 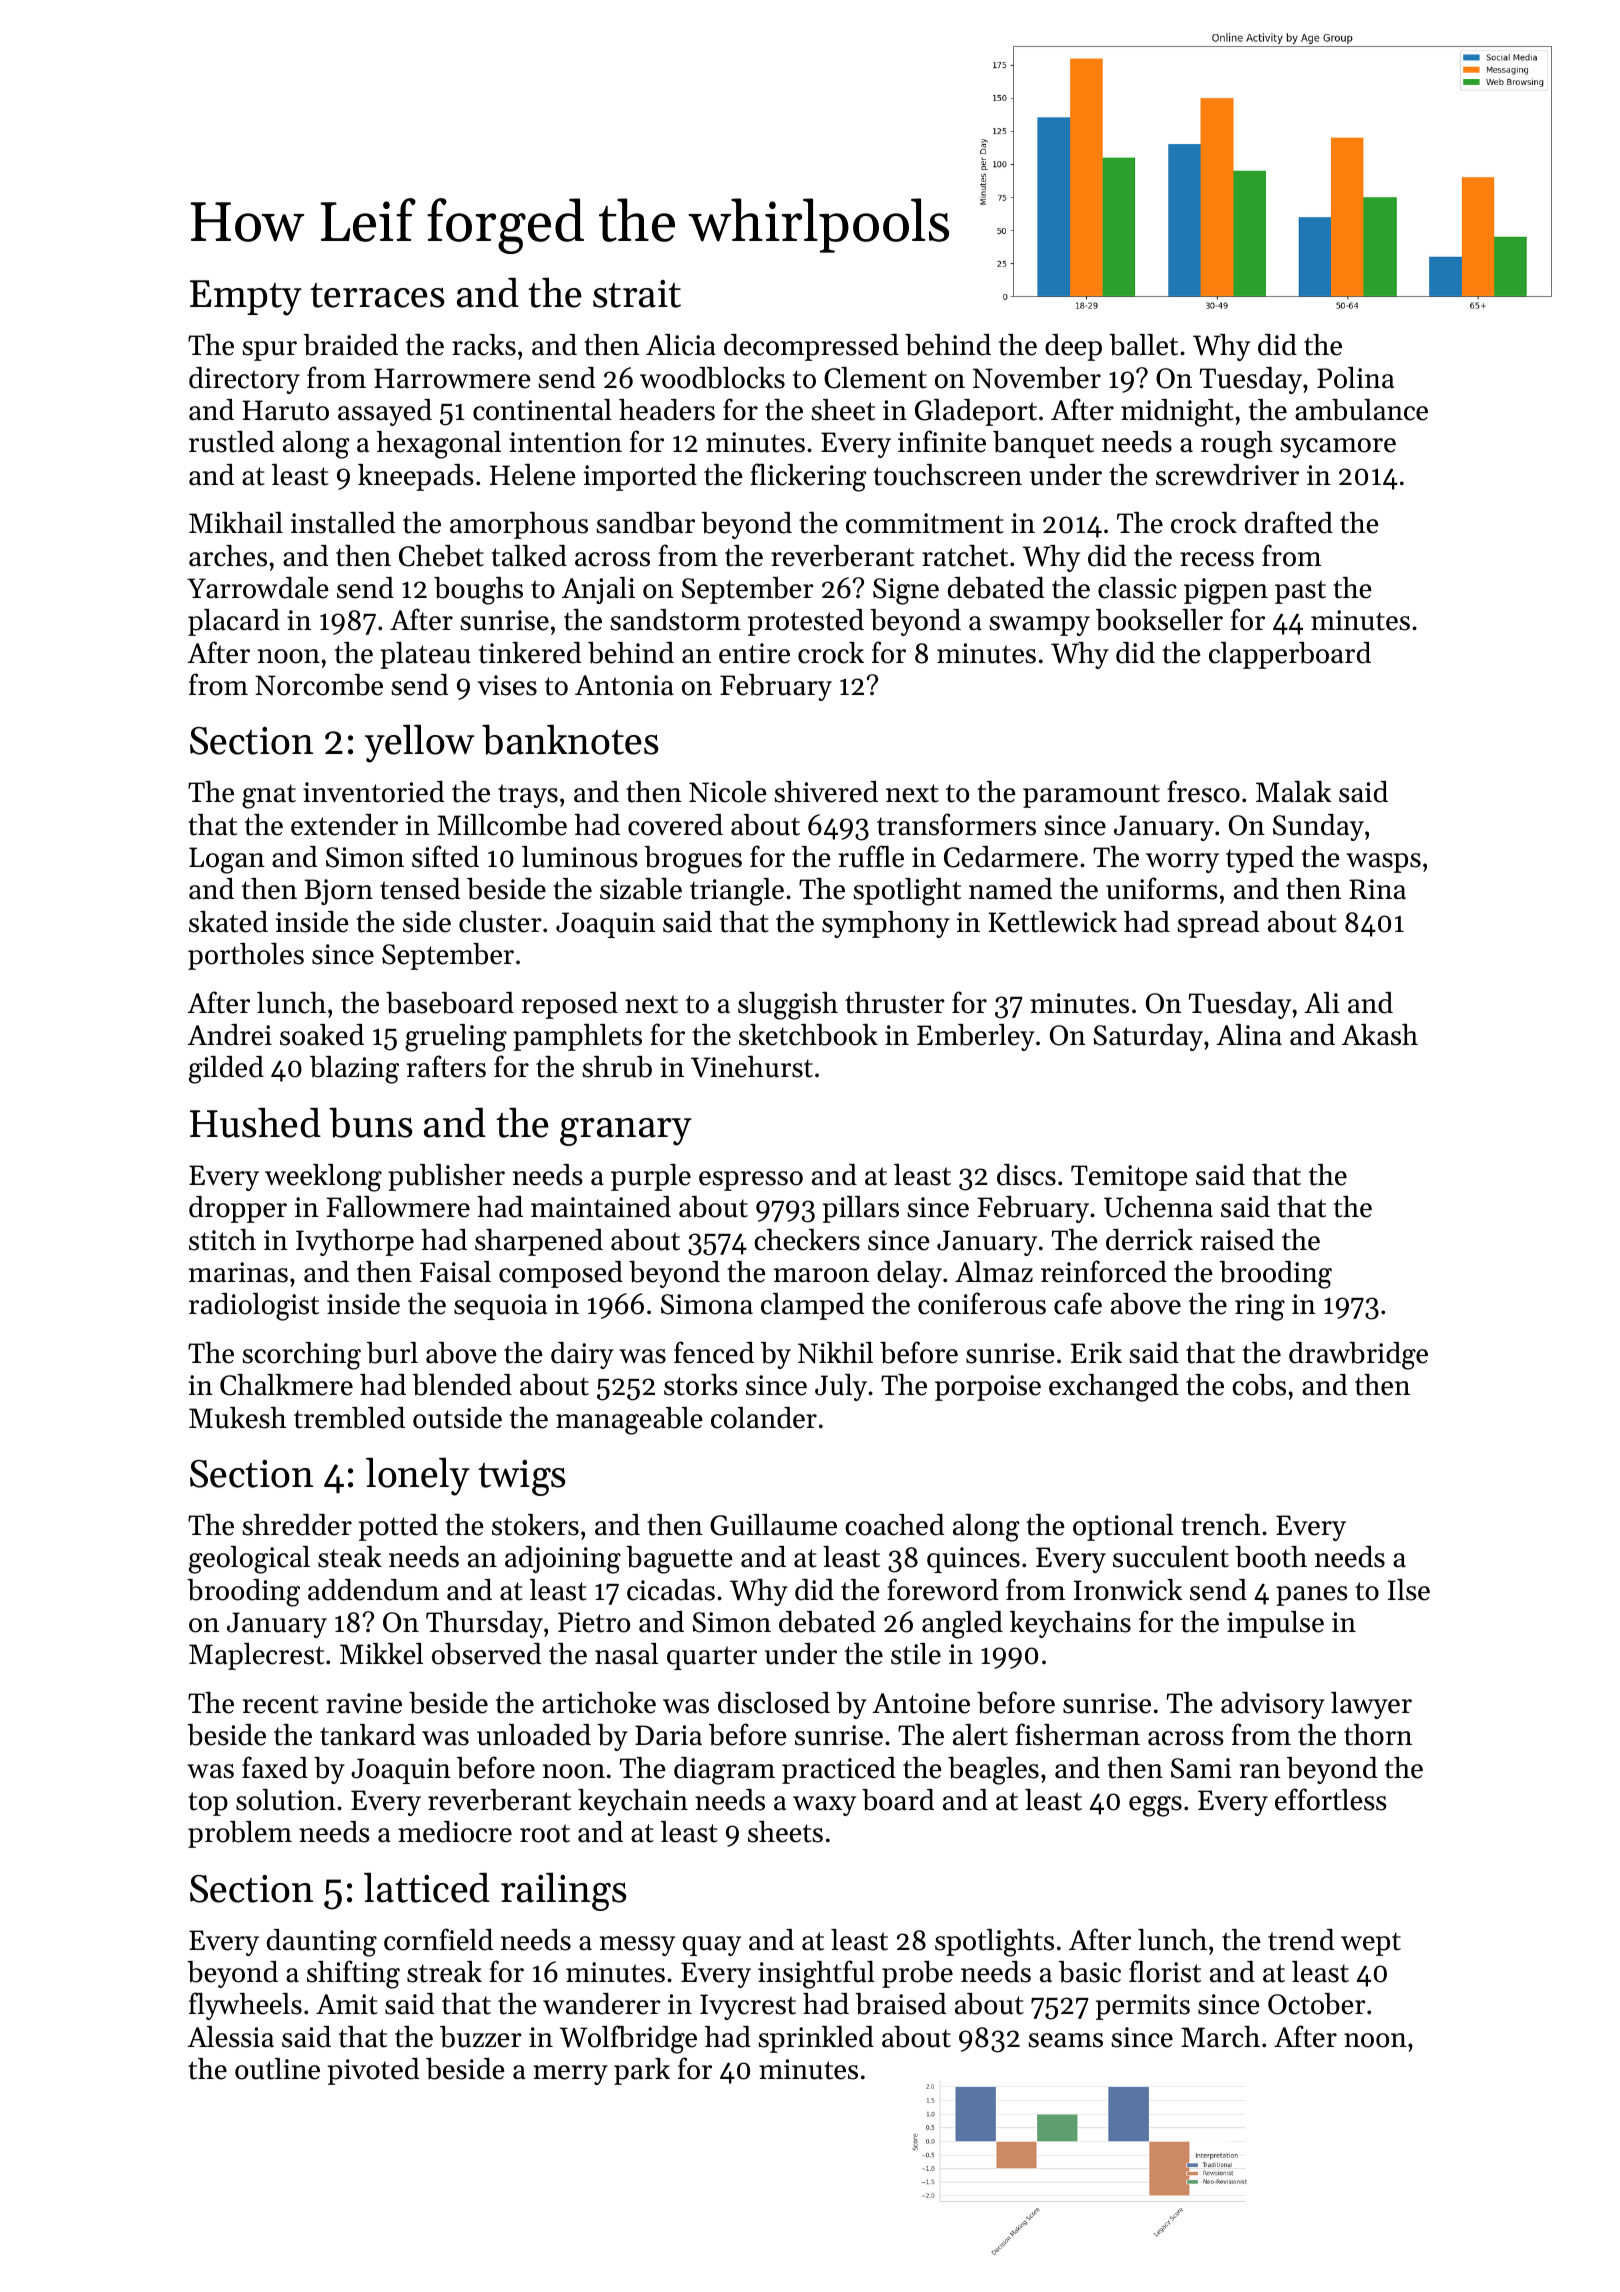 I want to click on swampy, so click(x=1039, y=626).
